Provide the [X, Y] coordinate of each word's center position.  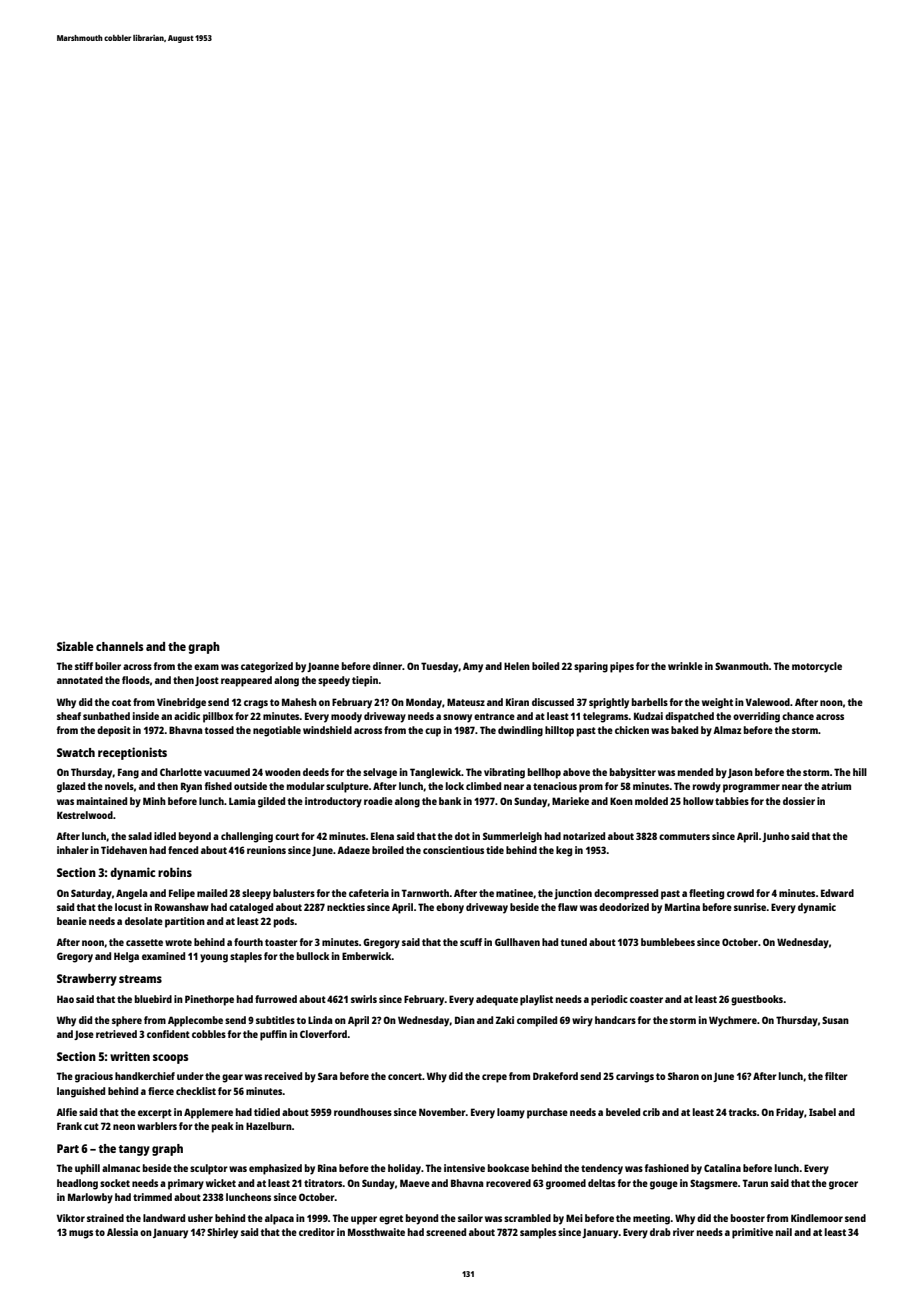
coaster [646, 999]
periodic [609, 1000]
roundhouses [363, 1112]
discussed [553, 702]
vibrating [504, 773]
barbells [650, 702]
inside [146, 716]
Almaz [727, 730]
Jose [84, 1035]
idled [165, 836]
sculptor [209, 1169]
